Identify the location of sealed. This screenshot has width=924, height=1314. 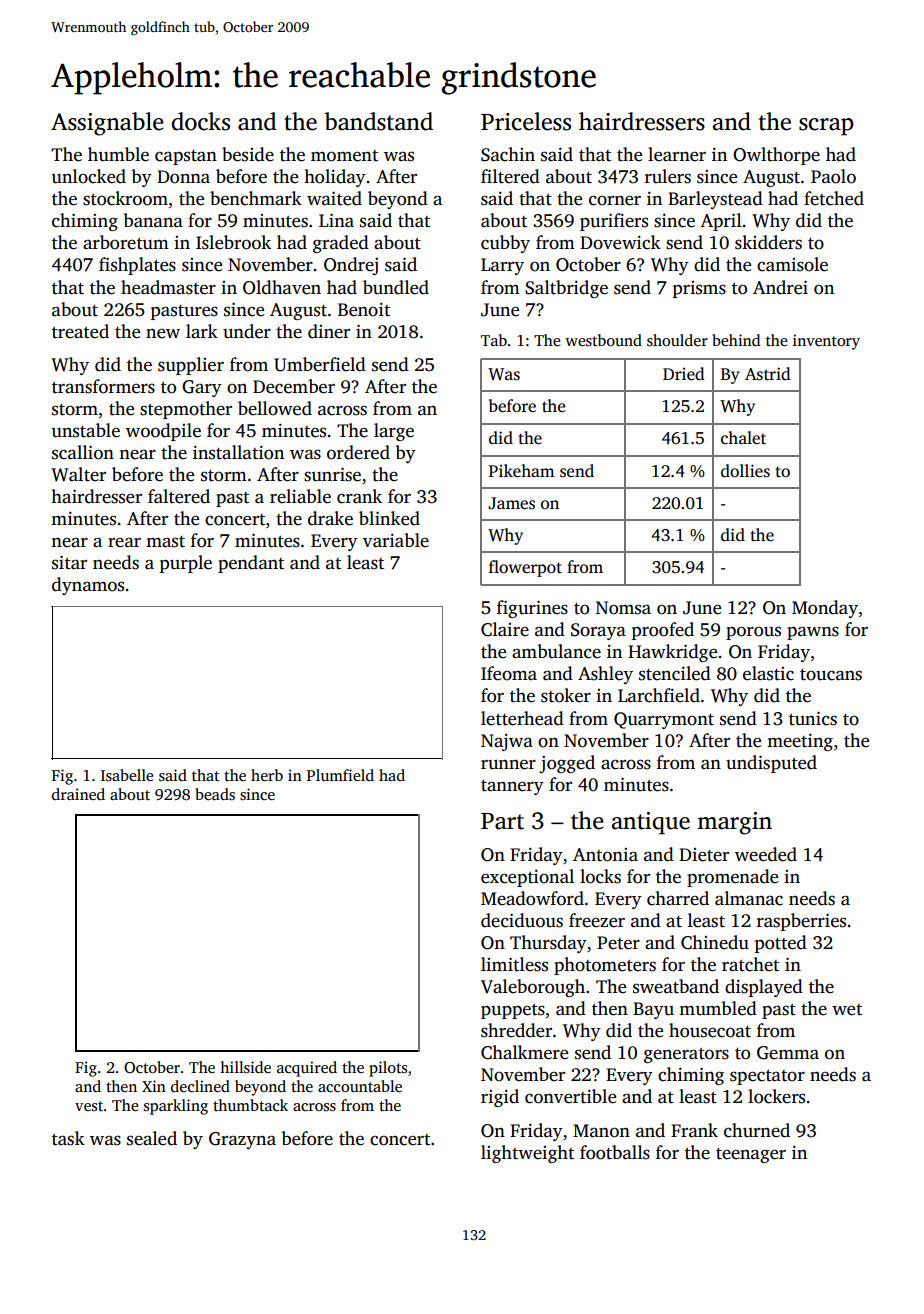
(152, 1138).
